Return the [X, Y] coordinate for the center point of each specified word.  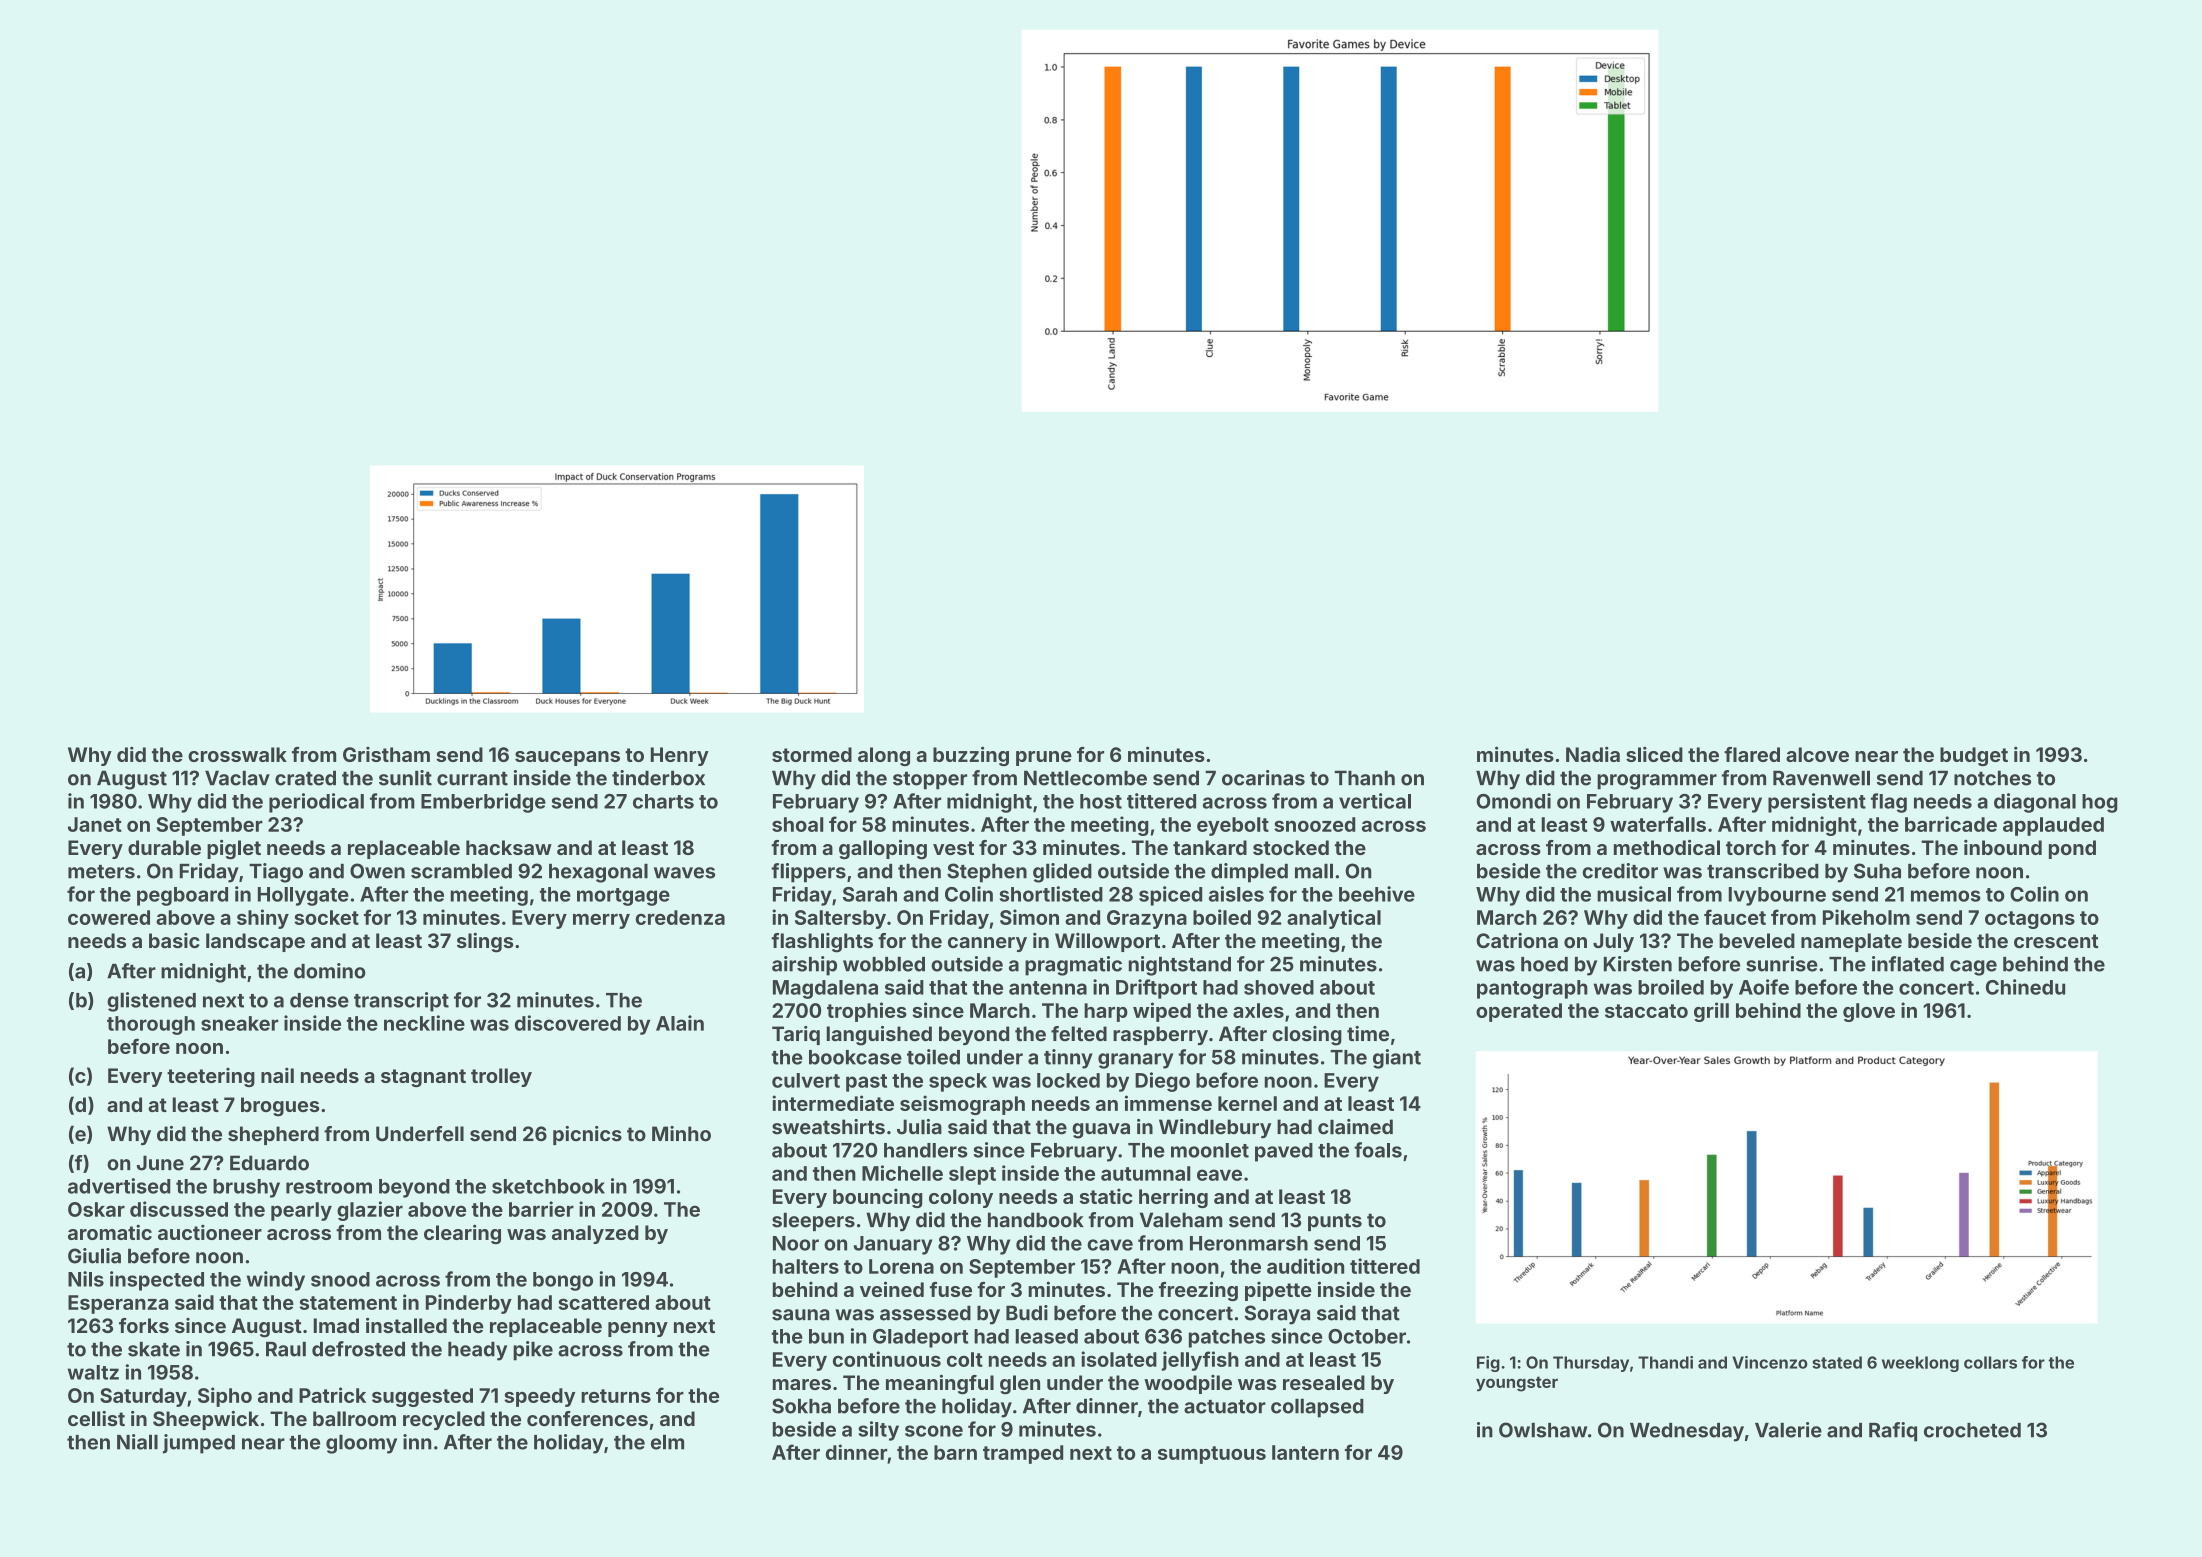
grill [1711, 1012]
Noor [796, 1243]
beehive [1377, 894]
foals [1378, 1150]
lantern [1305, 1452]
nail [277, 1075]
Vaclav [237, 778]
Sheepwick [206, 1420]
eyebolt [1233, 826]
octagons [2030, 920]
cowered [109, 917]
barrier [541, 1209]
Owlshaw [1543, 1430]
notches [1992, 778]
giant [1397, 1059]
